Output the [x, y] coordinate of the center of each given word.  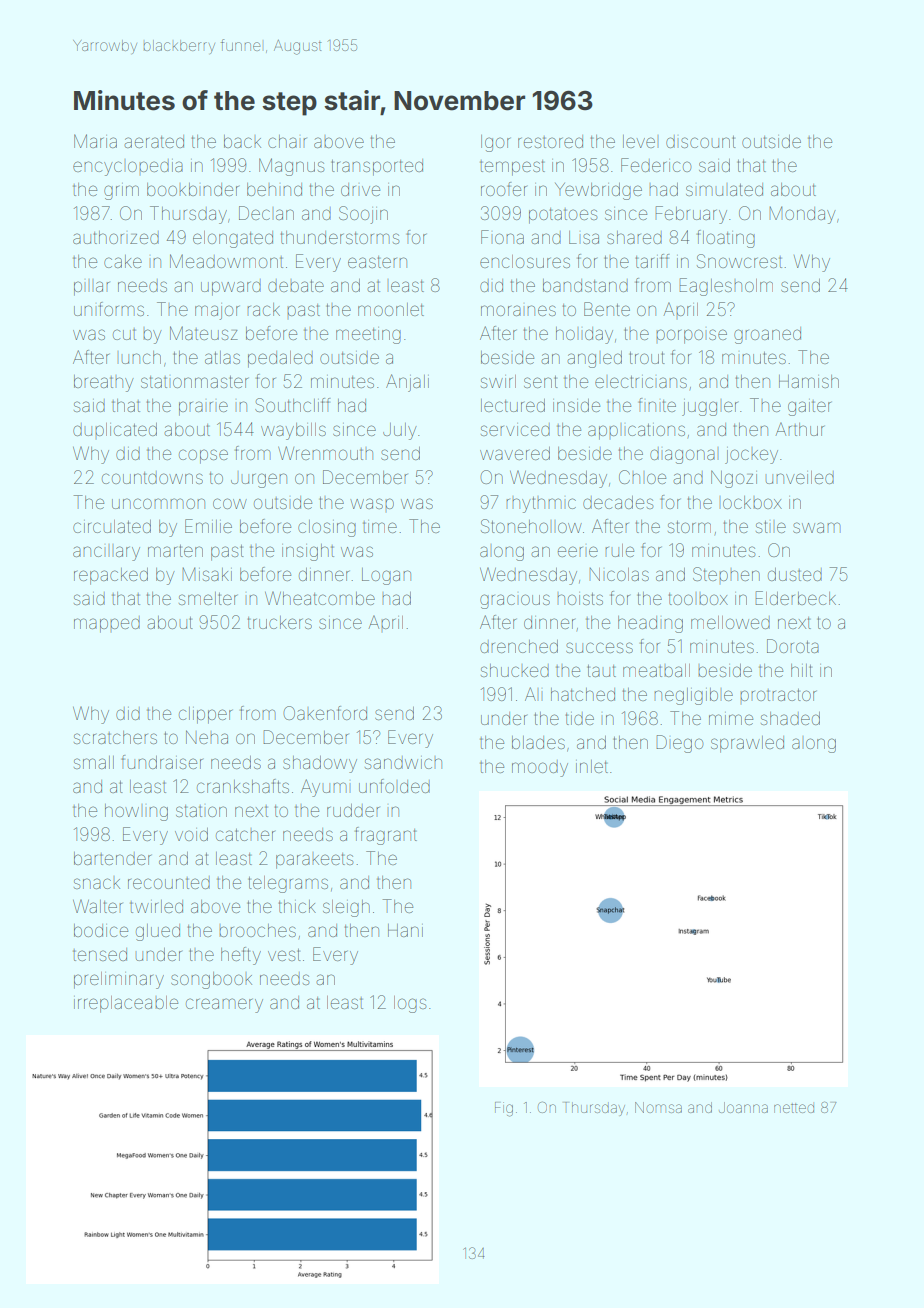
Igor [496, 143]
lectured [513, 405]
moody [540, 768]
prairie [203, 408]
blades [538, 742]
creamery [224, 1005]
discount [701, 141]
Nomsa [658, 1107]
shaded [790, 718]
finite [657, 405]
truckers [280, 622]
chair [287, 141]
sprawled [747, 744]
